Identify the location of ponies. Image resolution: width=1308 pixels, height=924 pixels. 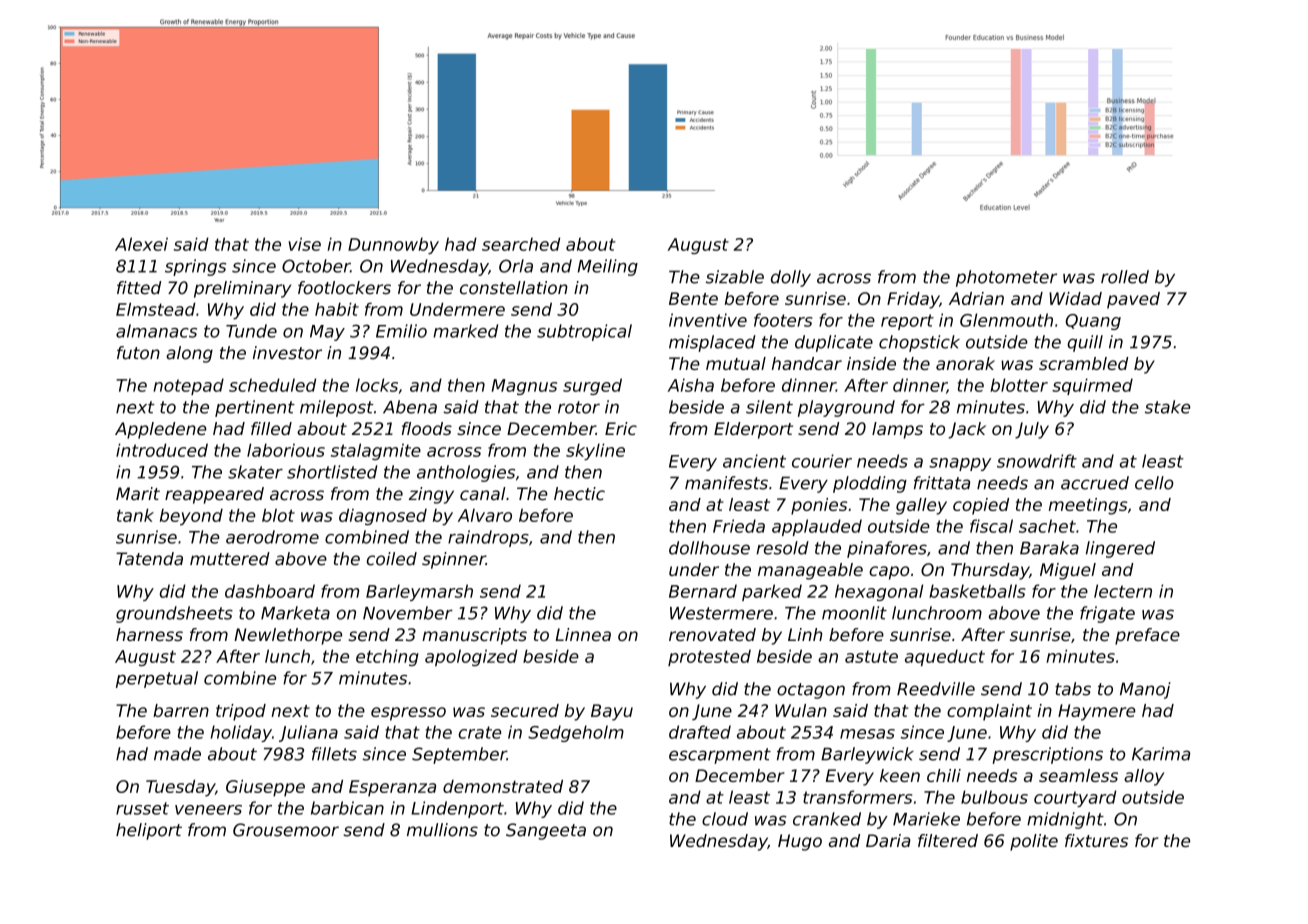
(819, 506).
